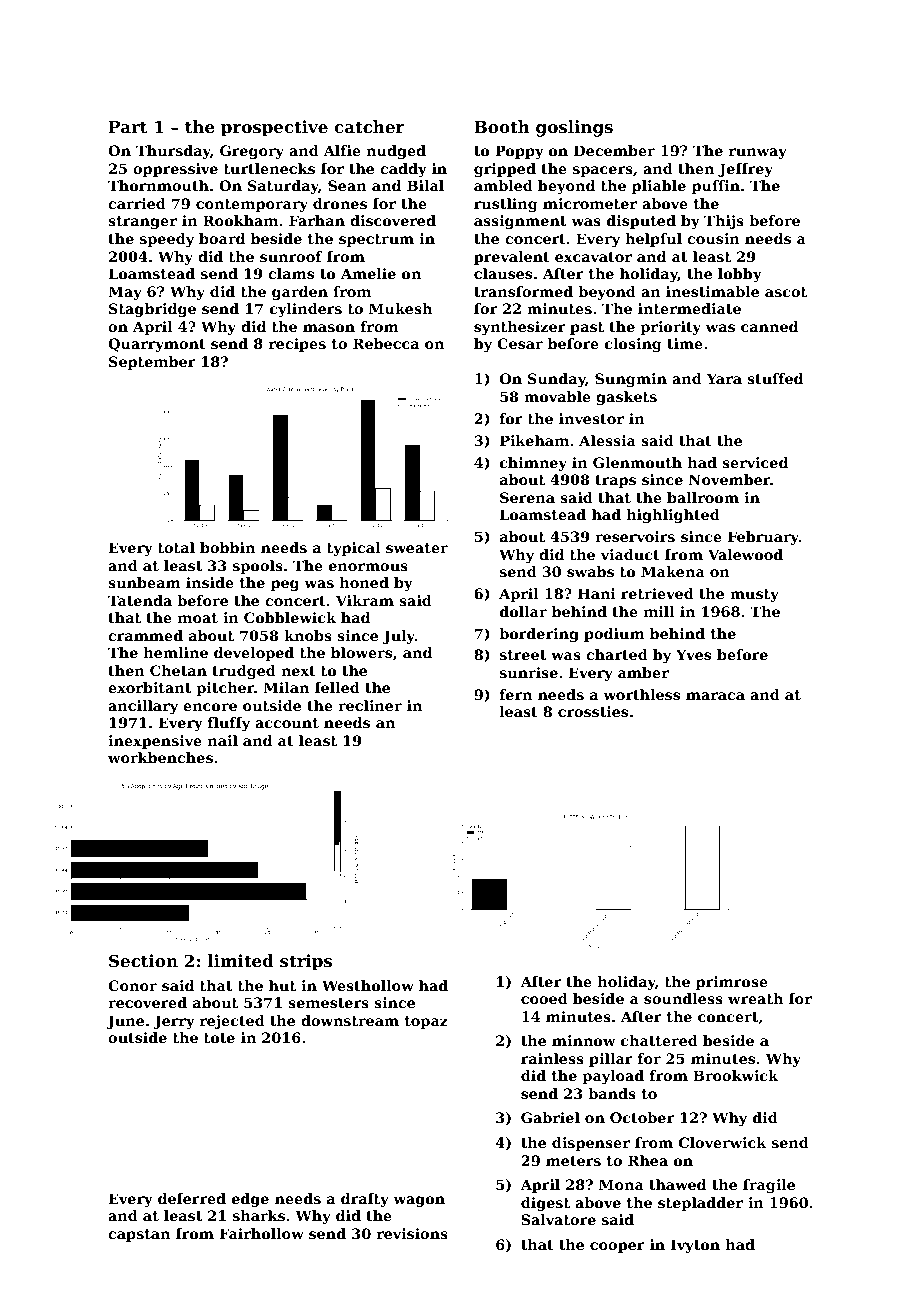  Describe the element at coordinates (758, 153) in the screenshot. I see `runway` at that location.
